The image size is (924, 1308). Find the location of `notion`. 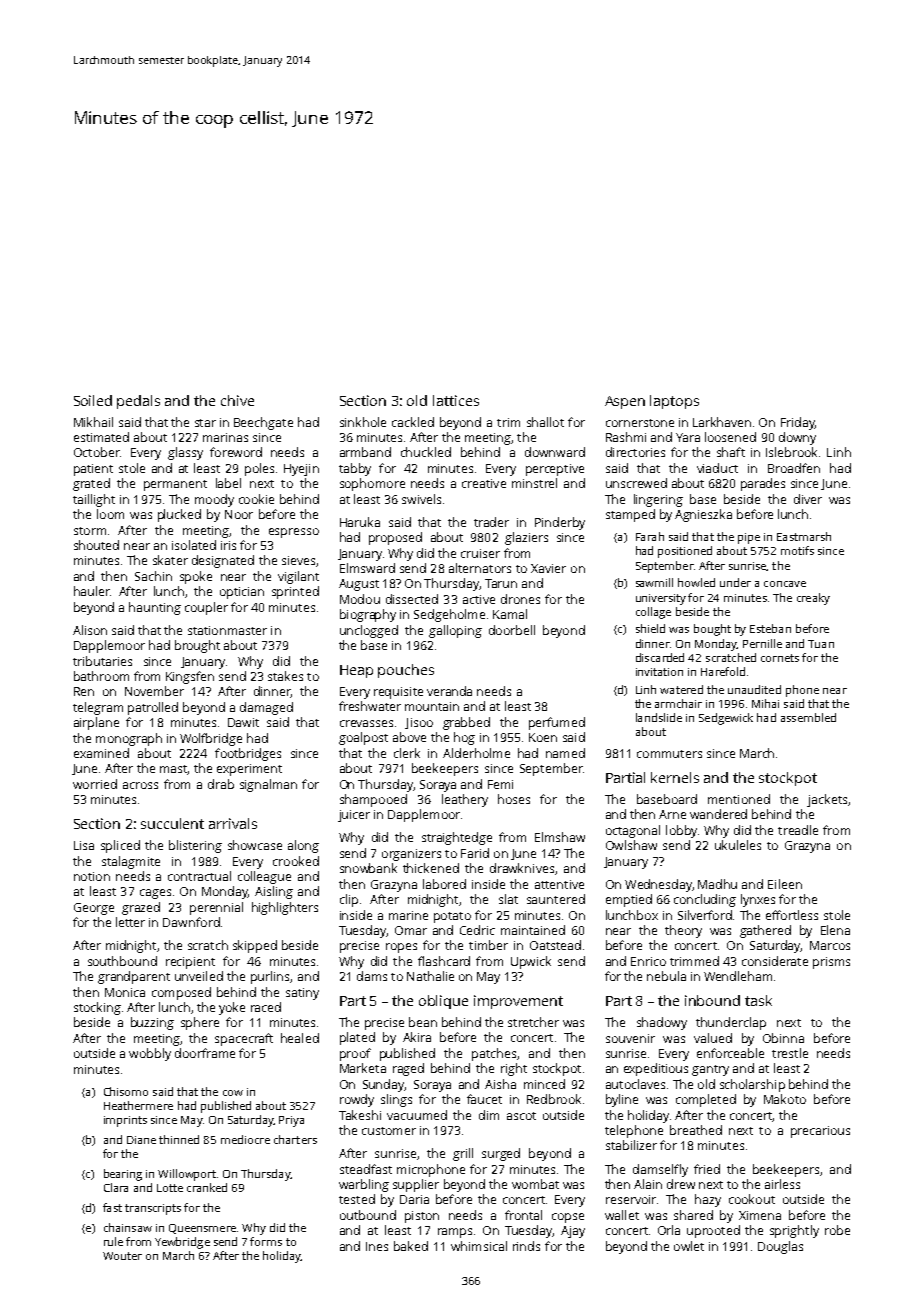

notion is located at coordinates (92, 876).
